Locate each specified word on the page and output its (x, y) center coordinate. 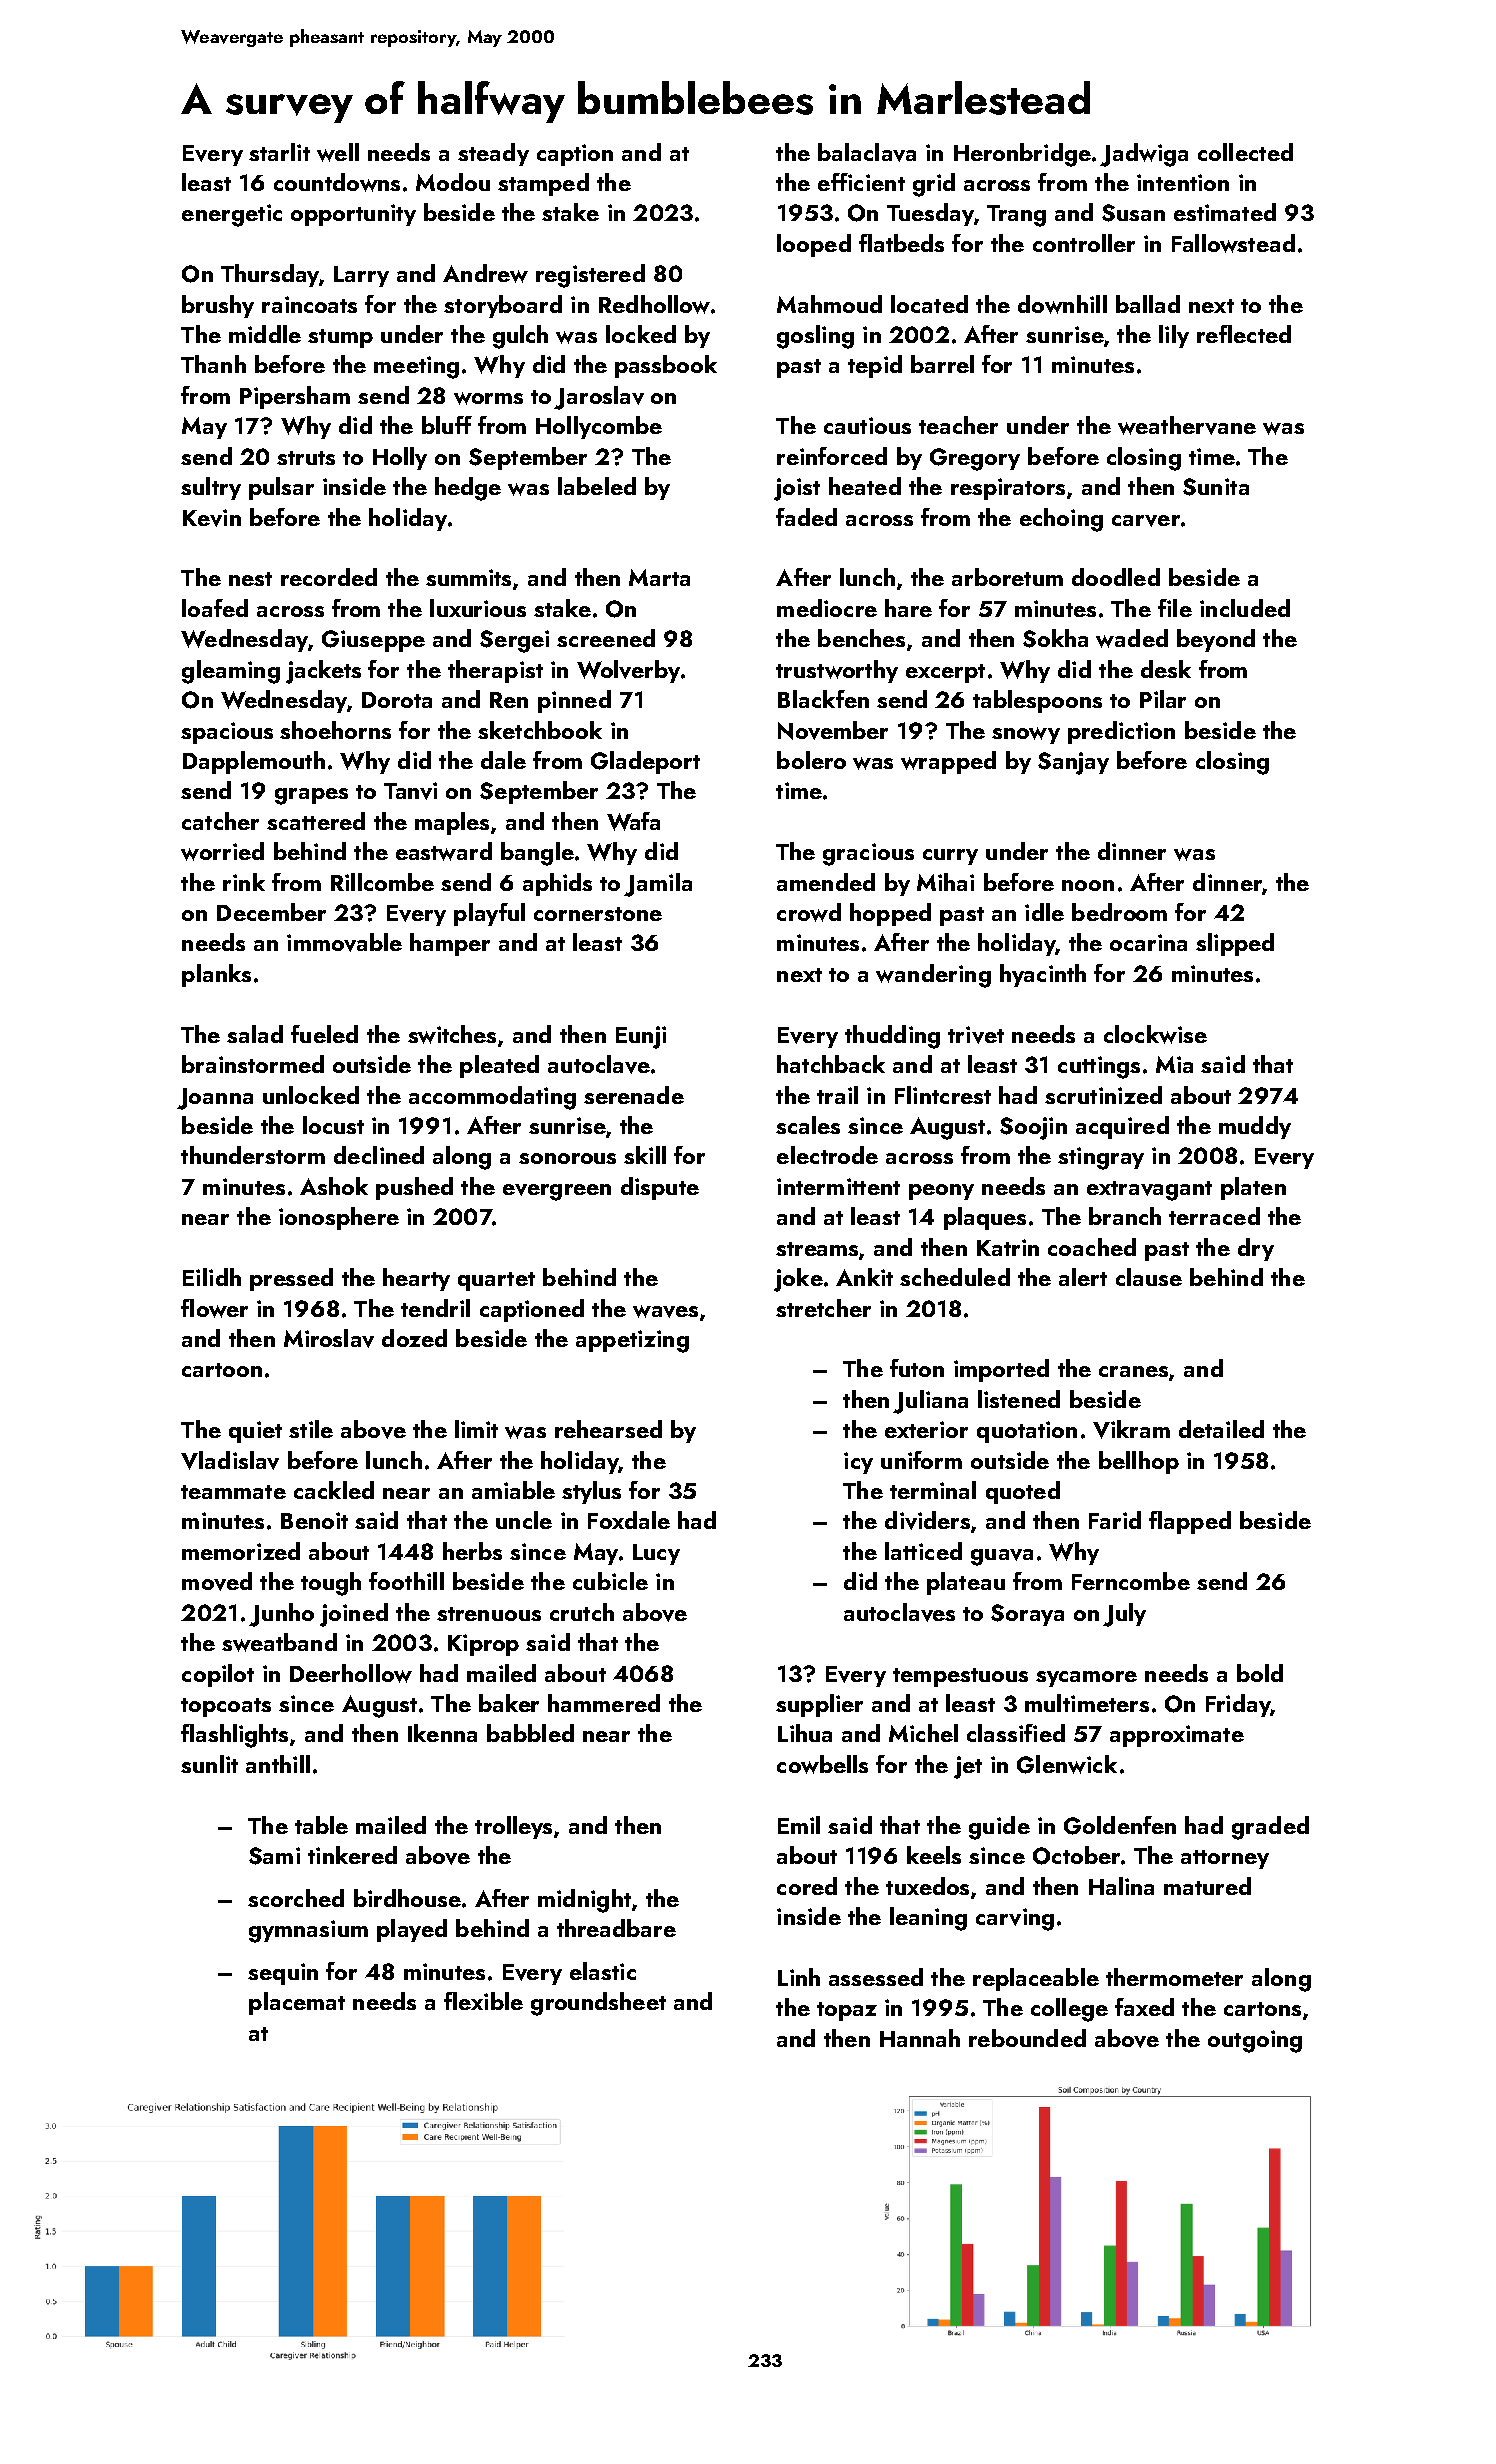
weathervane (1187, 425)
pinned (574, 701)
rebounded (1027, 2038)
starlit (279, 152)
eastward (444, 851)
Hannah (920, 2038)
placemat (297, 2003)
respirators (1008, 489)
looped (814, 245)
